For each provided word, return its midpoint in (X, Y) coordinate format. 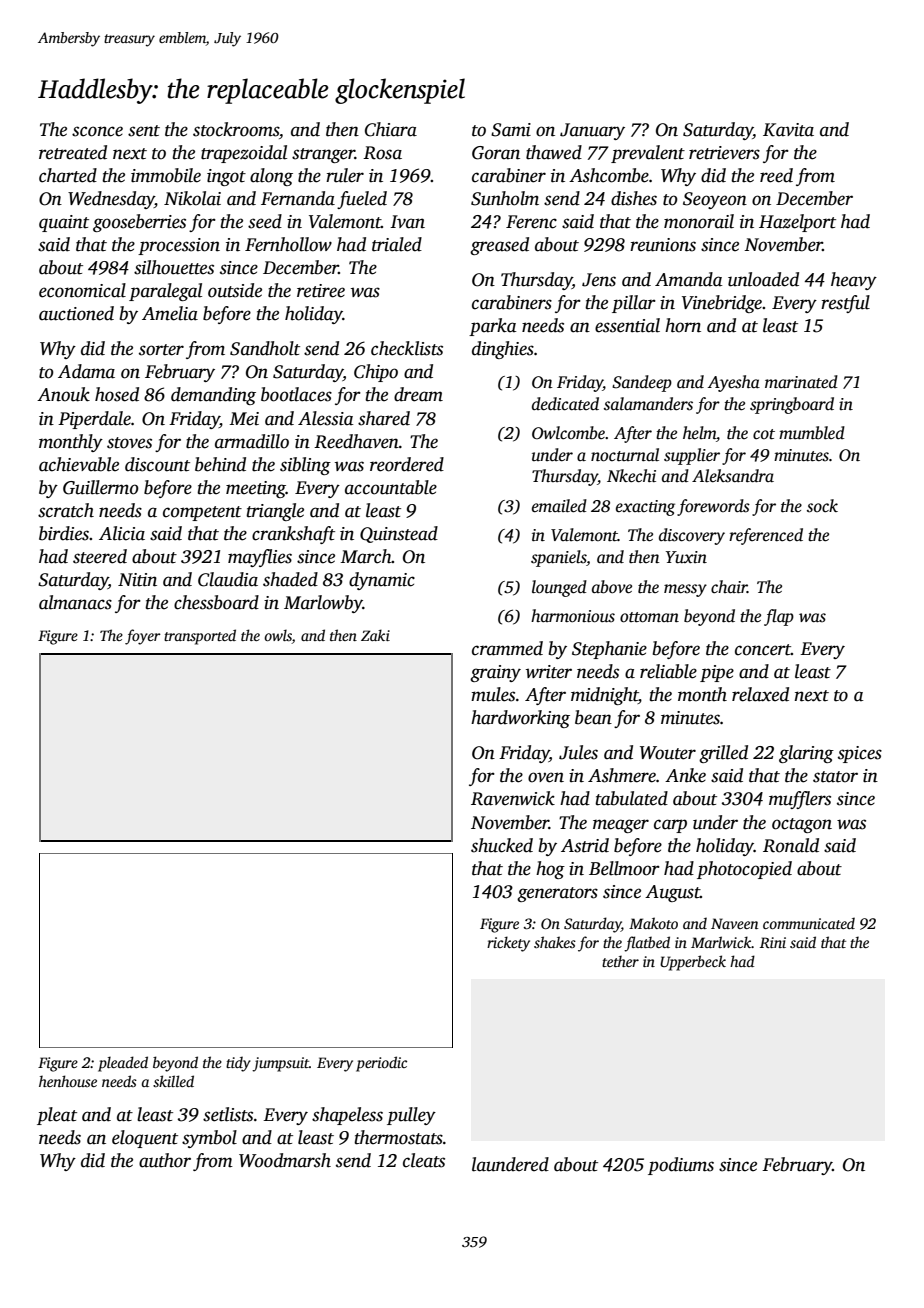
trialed (397, 244)
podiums (681, 1166)
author (165, 1160)
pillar (634, 304)
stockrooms (236, 129)
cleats (424, 1160)
